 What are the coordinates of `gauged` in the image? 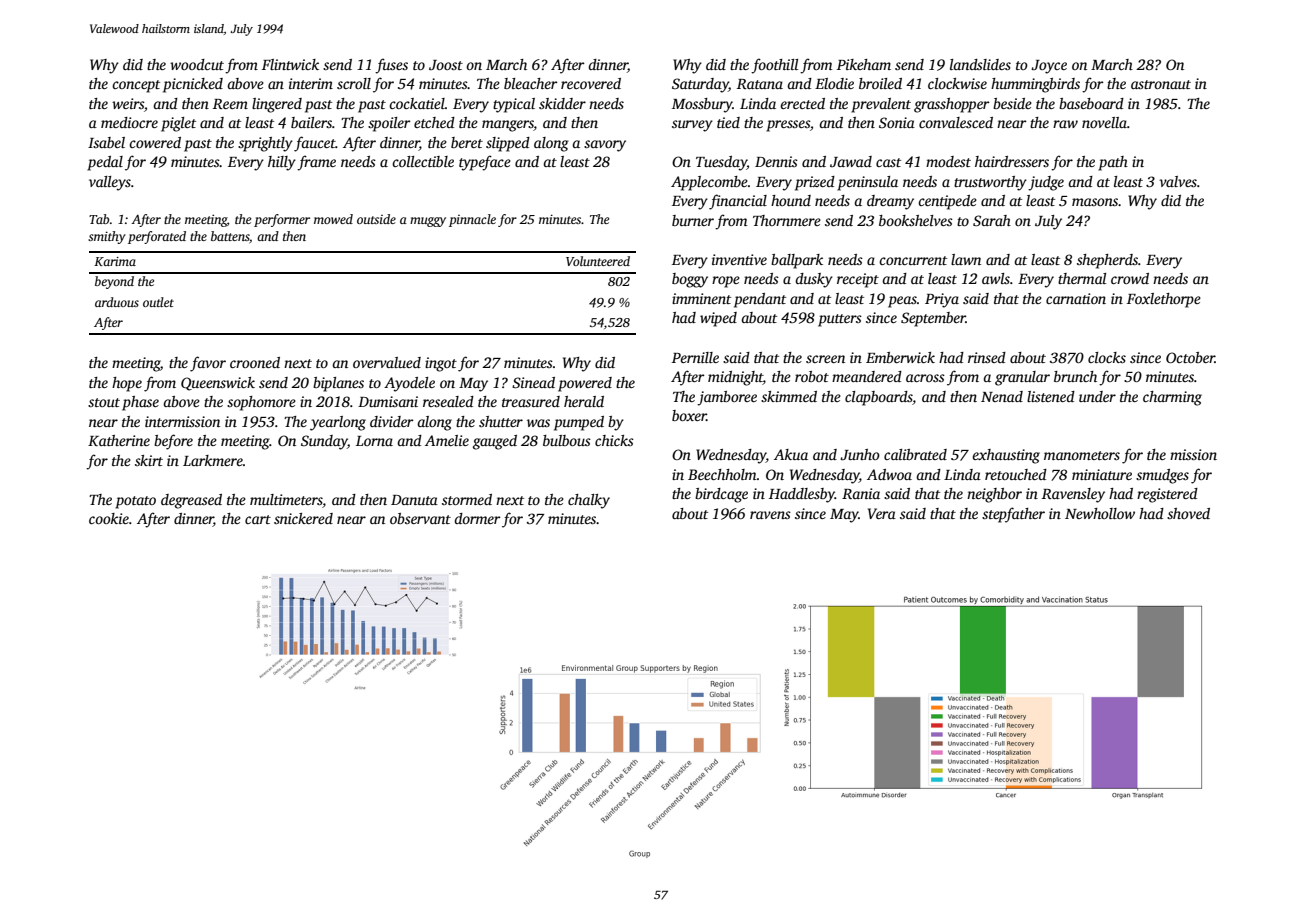 It's located at (495, 442).
